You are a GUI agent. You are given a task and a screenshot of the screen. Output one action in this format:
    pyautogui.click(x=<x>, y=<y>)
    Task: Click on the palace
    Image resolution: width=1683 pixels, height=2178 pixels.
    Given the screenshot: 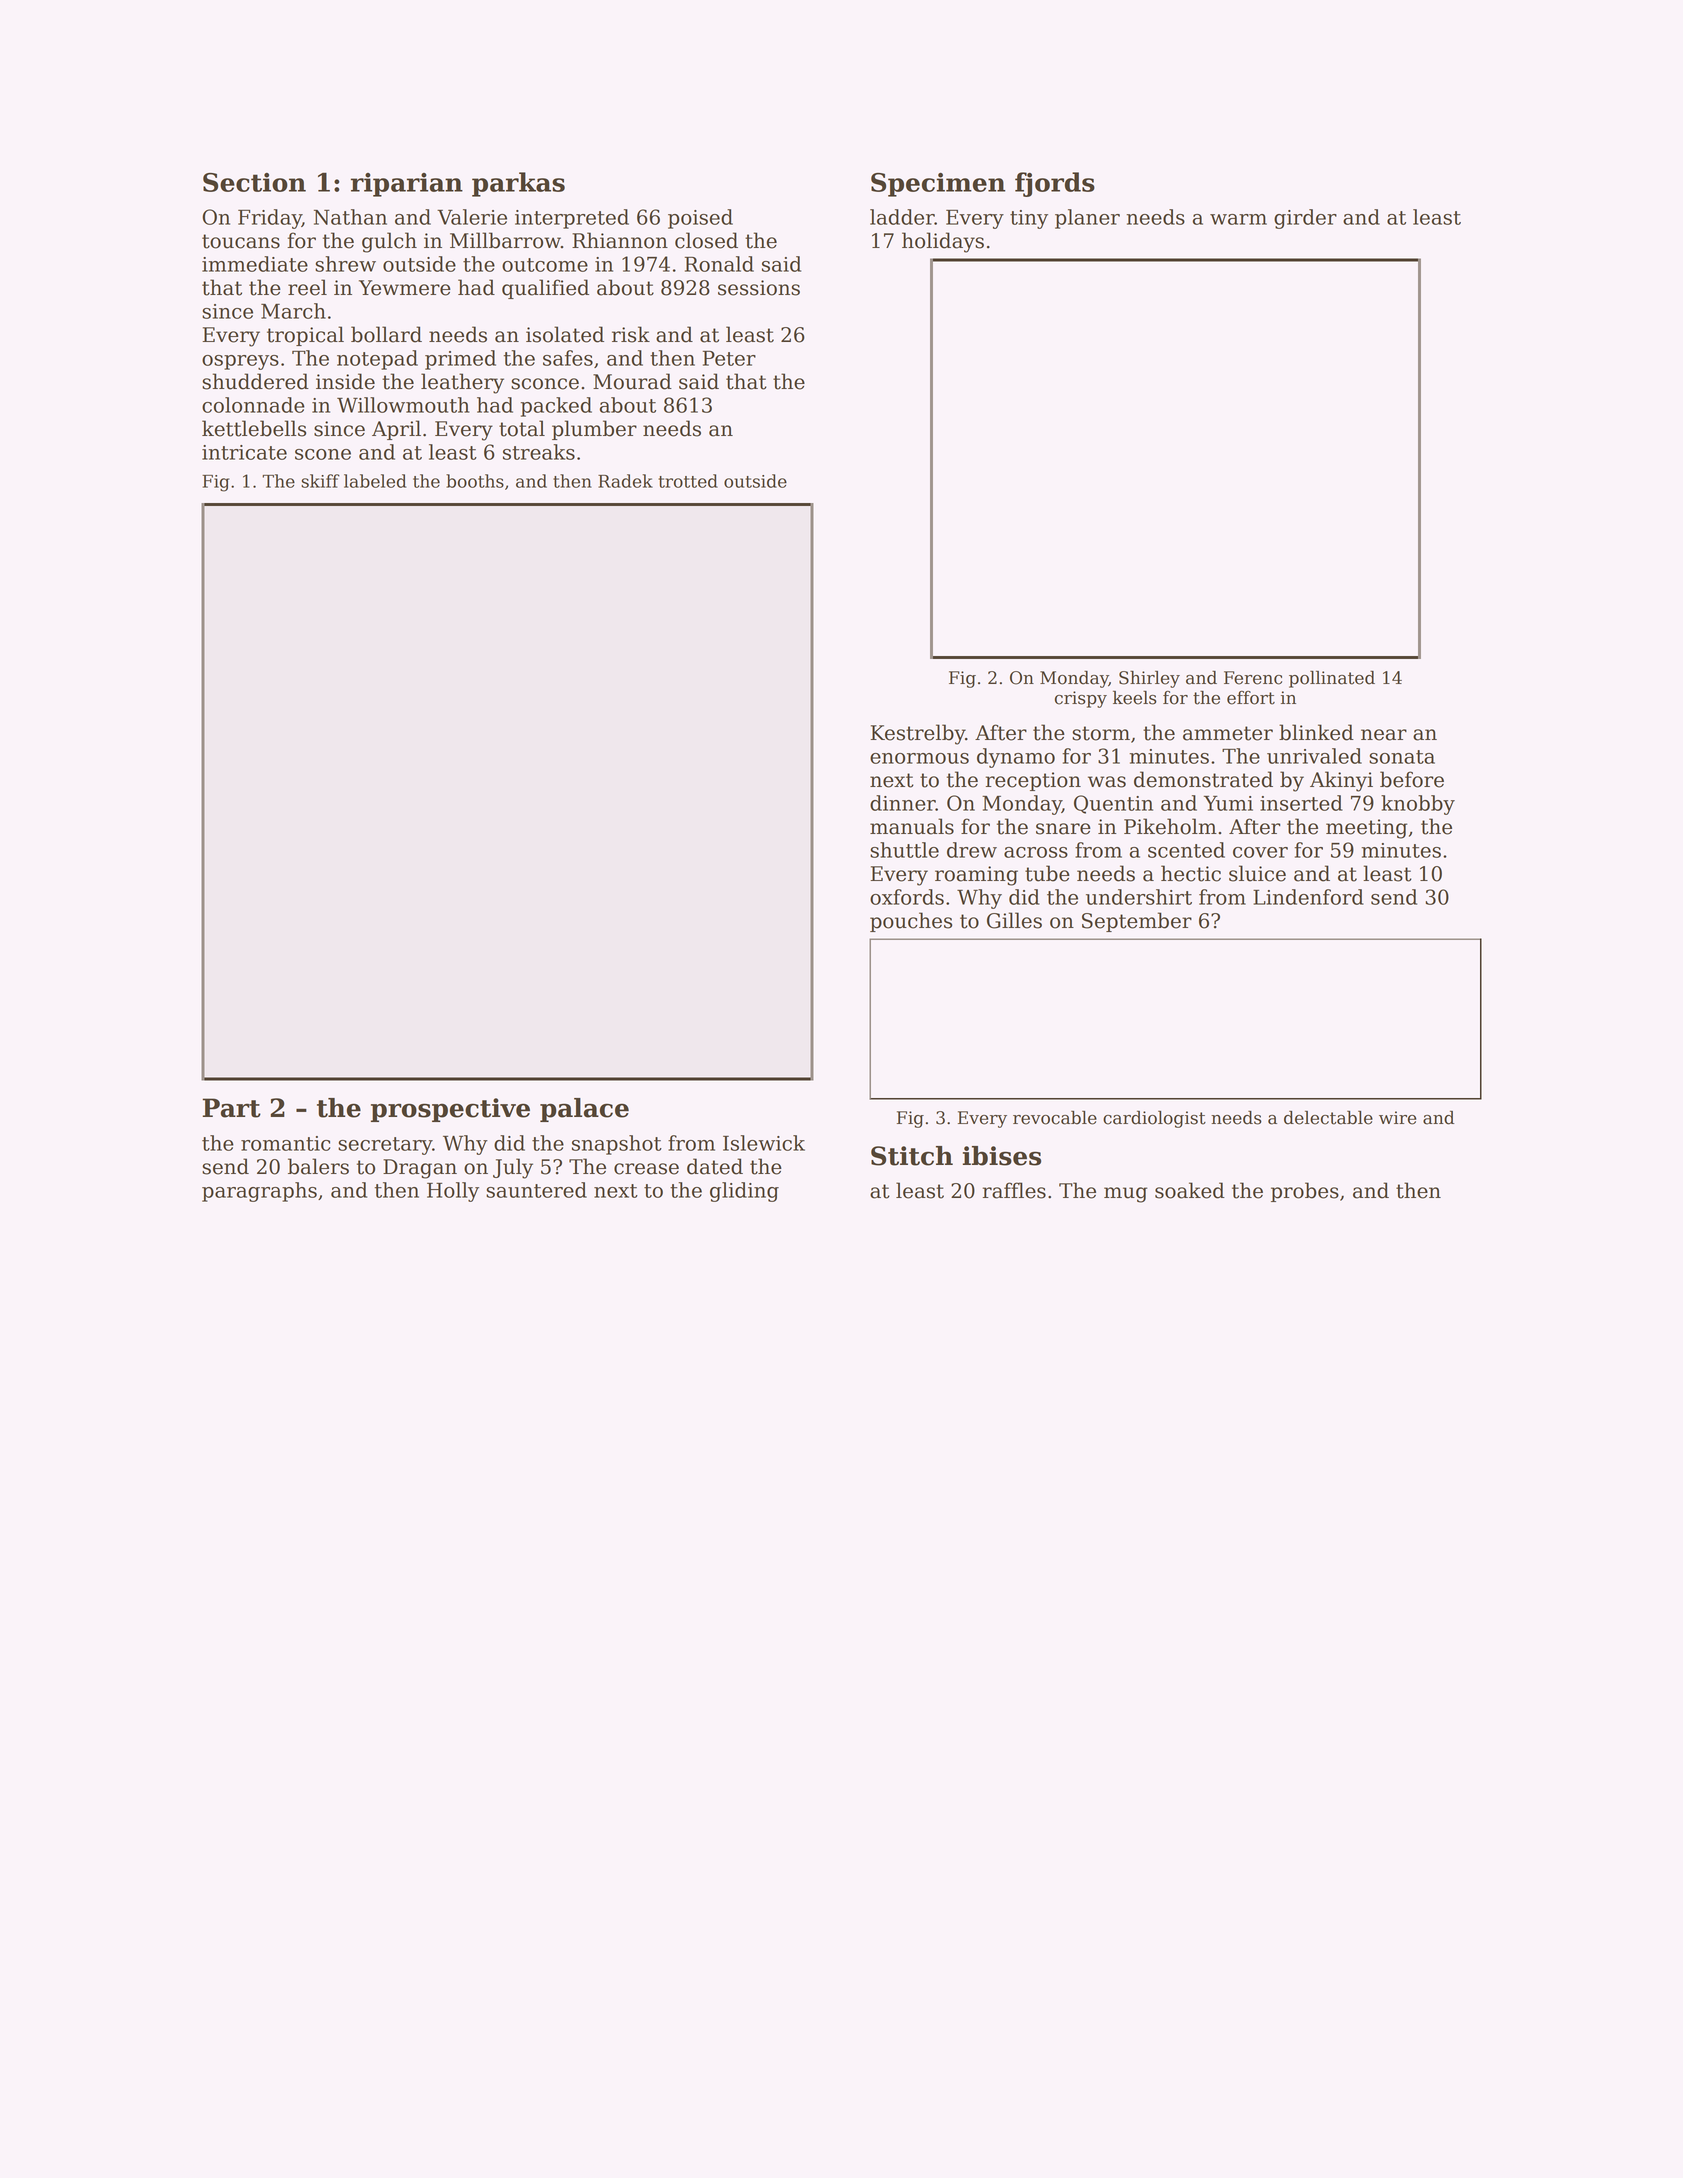 What is the action you would take?
    pyautogui.click(x=584, y=1110)
